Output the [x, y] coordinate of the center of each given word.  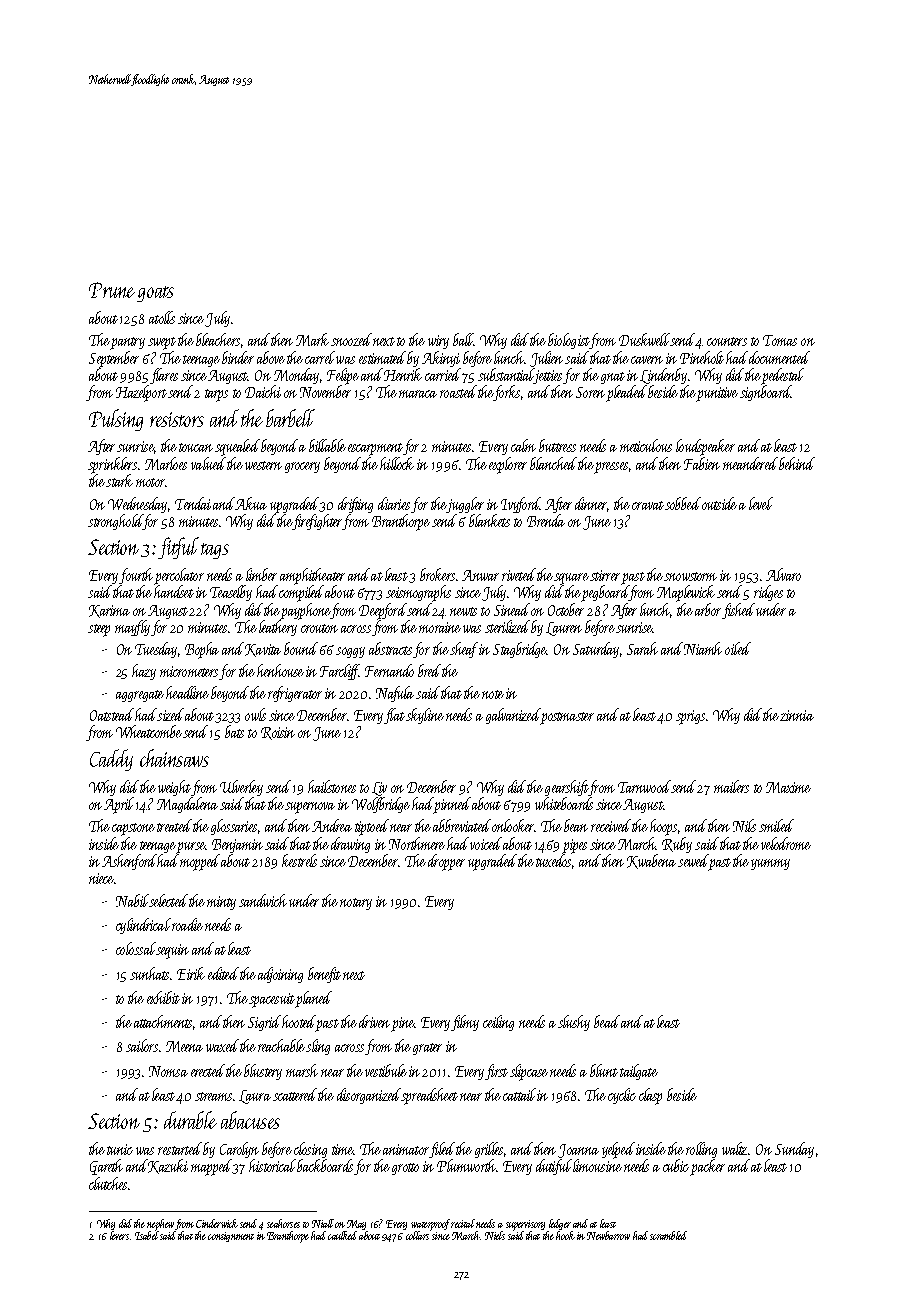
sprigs [690, 717]
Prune [112, 290]
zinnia [797, 715]
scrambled [668, 1235]
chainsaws [174, 758]
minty [221, 903]
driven [374, 1021]
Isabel [147, 1235]
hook [565, 1235]
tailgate [639, 1072]
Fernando [389, 670]
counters [727, 341]
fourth [136, 576]
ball [463, 339]
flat [394, 716]
